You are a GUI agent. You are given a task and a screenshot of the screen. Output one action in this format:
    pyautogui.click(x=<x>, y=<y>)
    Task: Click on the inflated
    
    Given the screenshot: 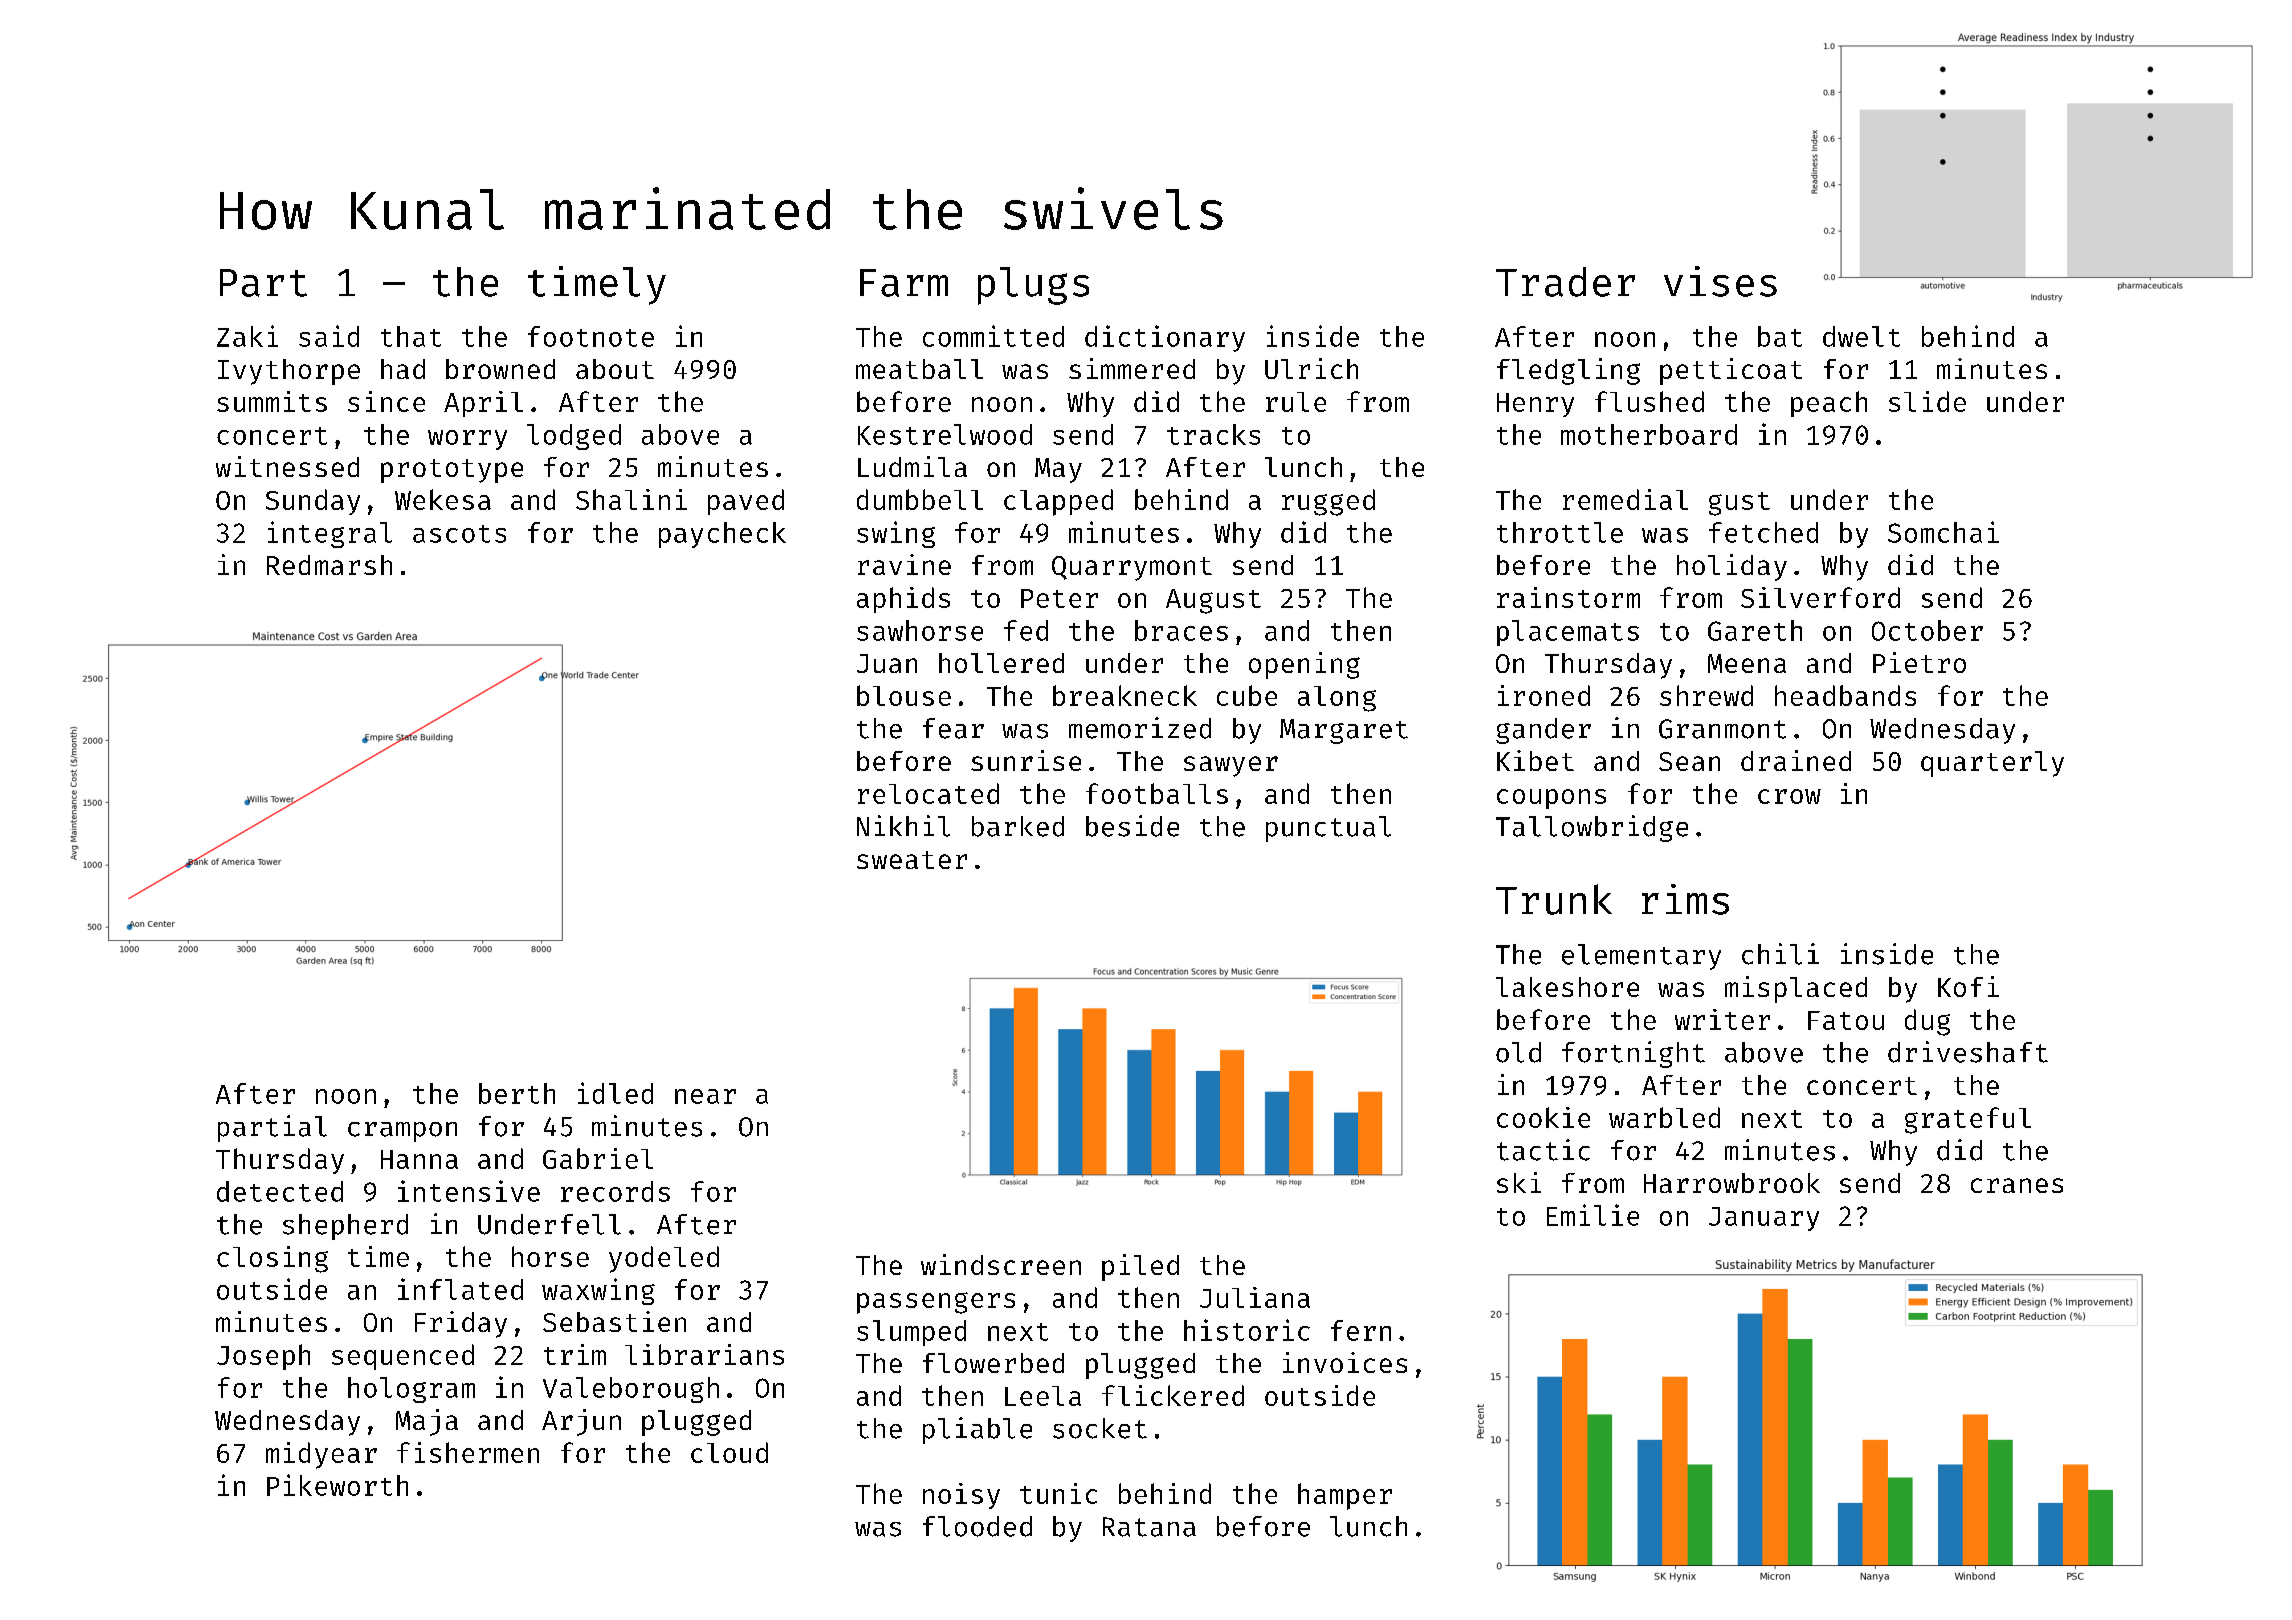 What is the action you would take?
    pyautogui.click(x=460, y=1289)
